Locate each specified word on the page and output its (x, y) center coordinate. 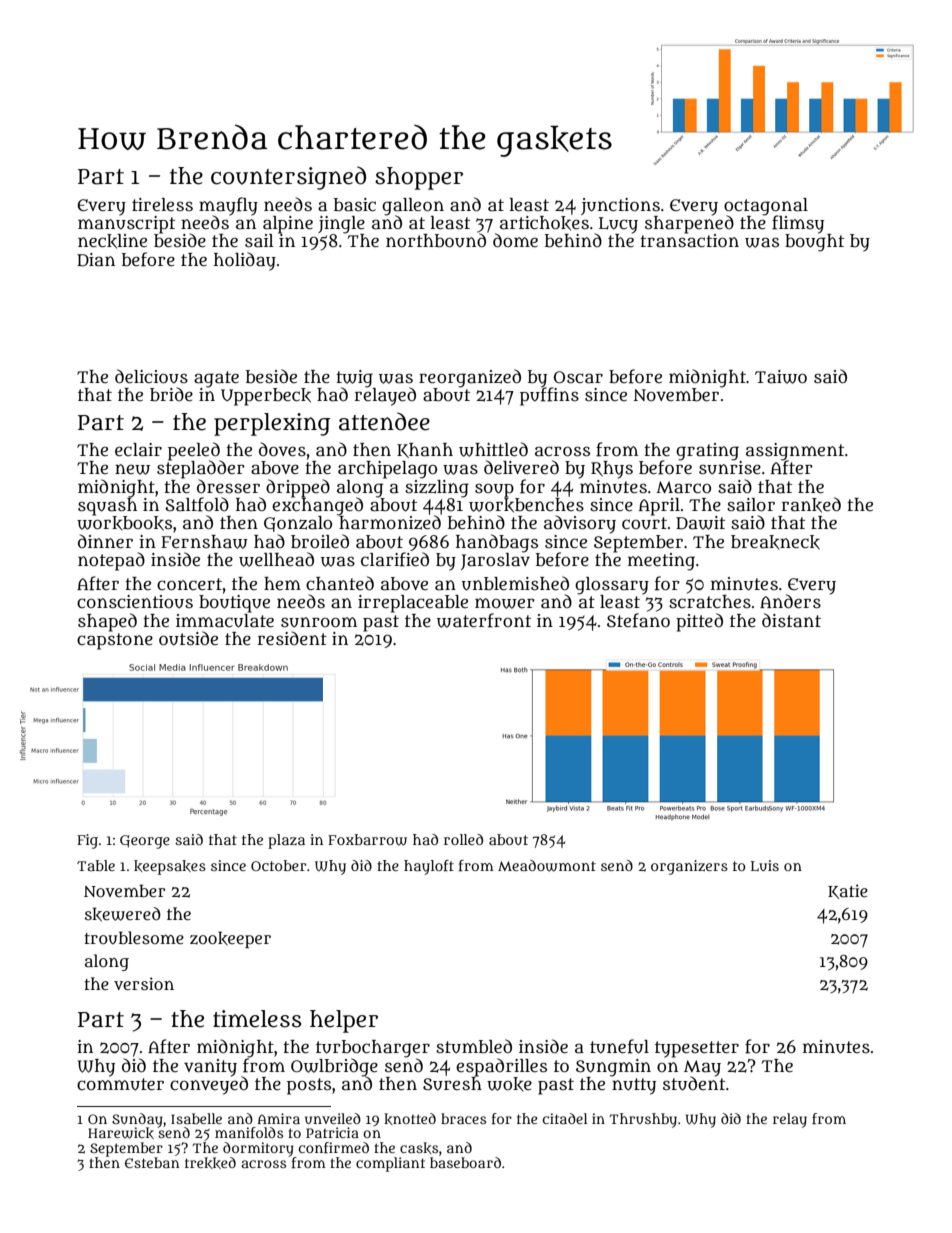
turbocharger (373, 1049)
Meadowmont (547, 866)
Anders (790, 601)
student (694, 1083)
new (132, 469)
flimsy (798, 224)
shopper (419, 178)
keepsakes (170, 867)
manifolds (249, 1132)
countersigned (288, 178)
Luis (765, 865)
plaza (286, 841)
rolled (463, 839)
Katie (848, 891)
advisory (580, 524)
